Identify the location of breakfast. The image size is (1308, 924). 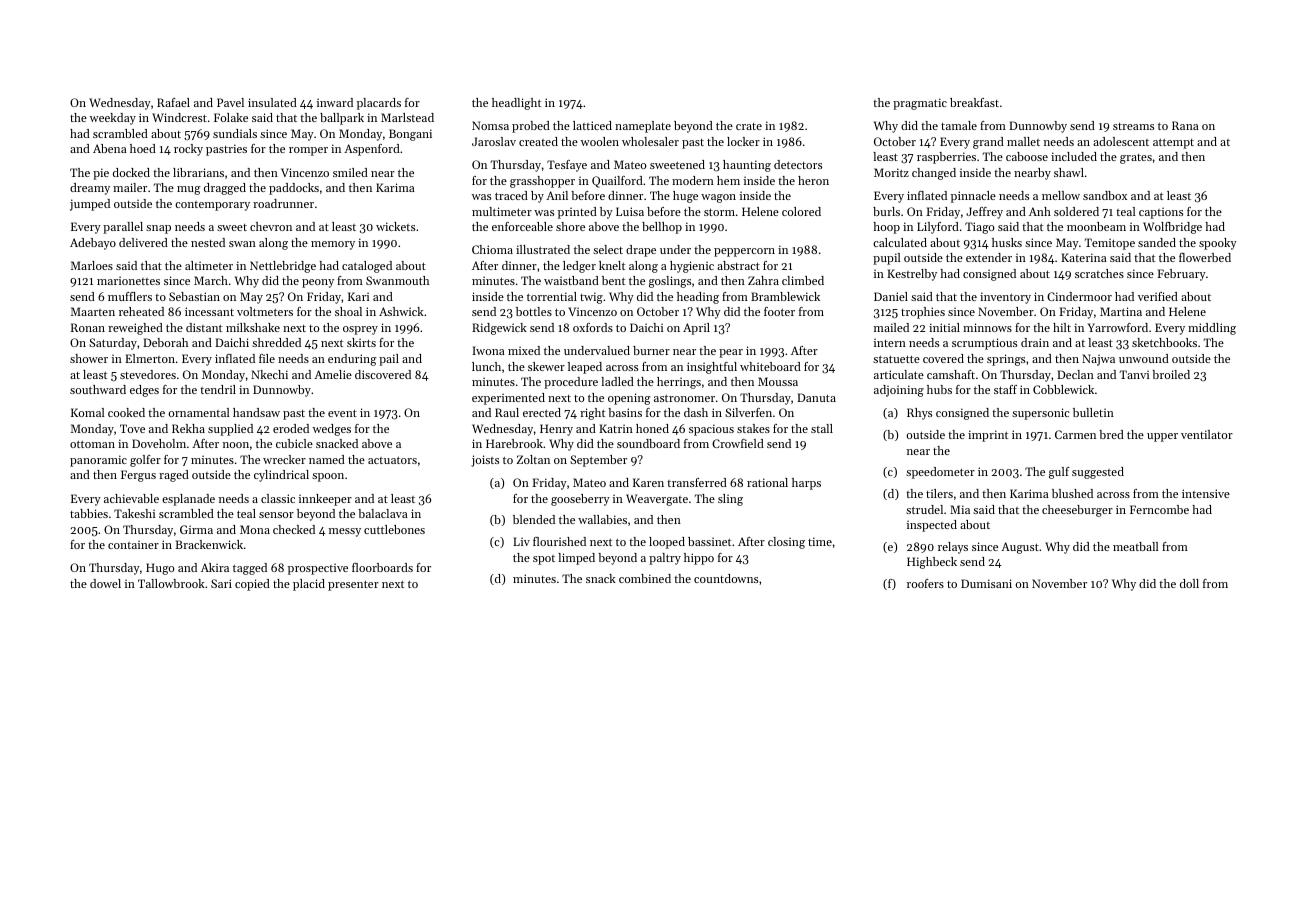
(974, 102).
